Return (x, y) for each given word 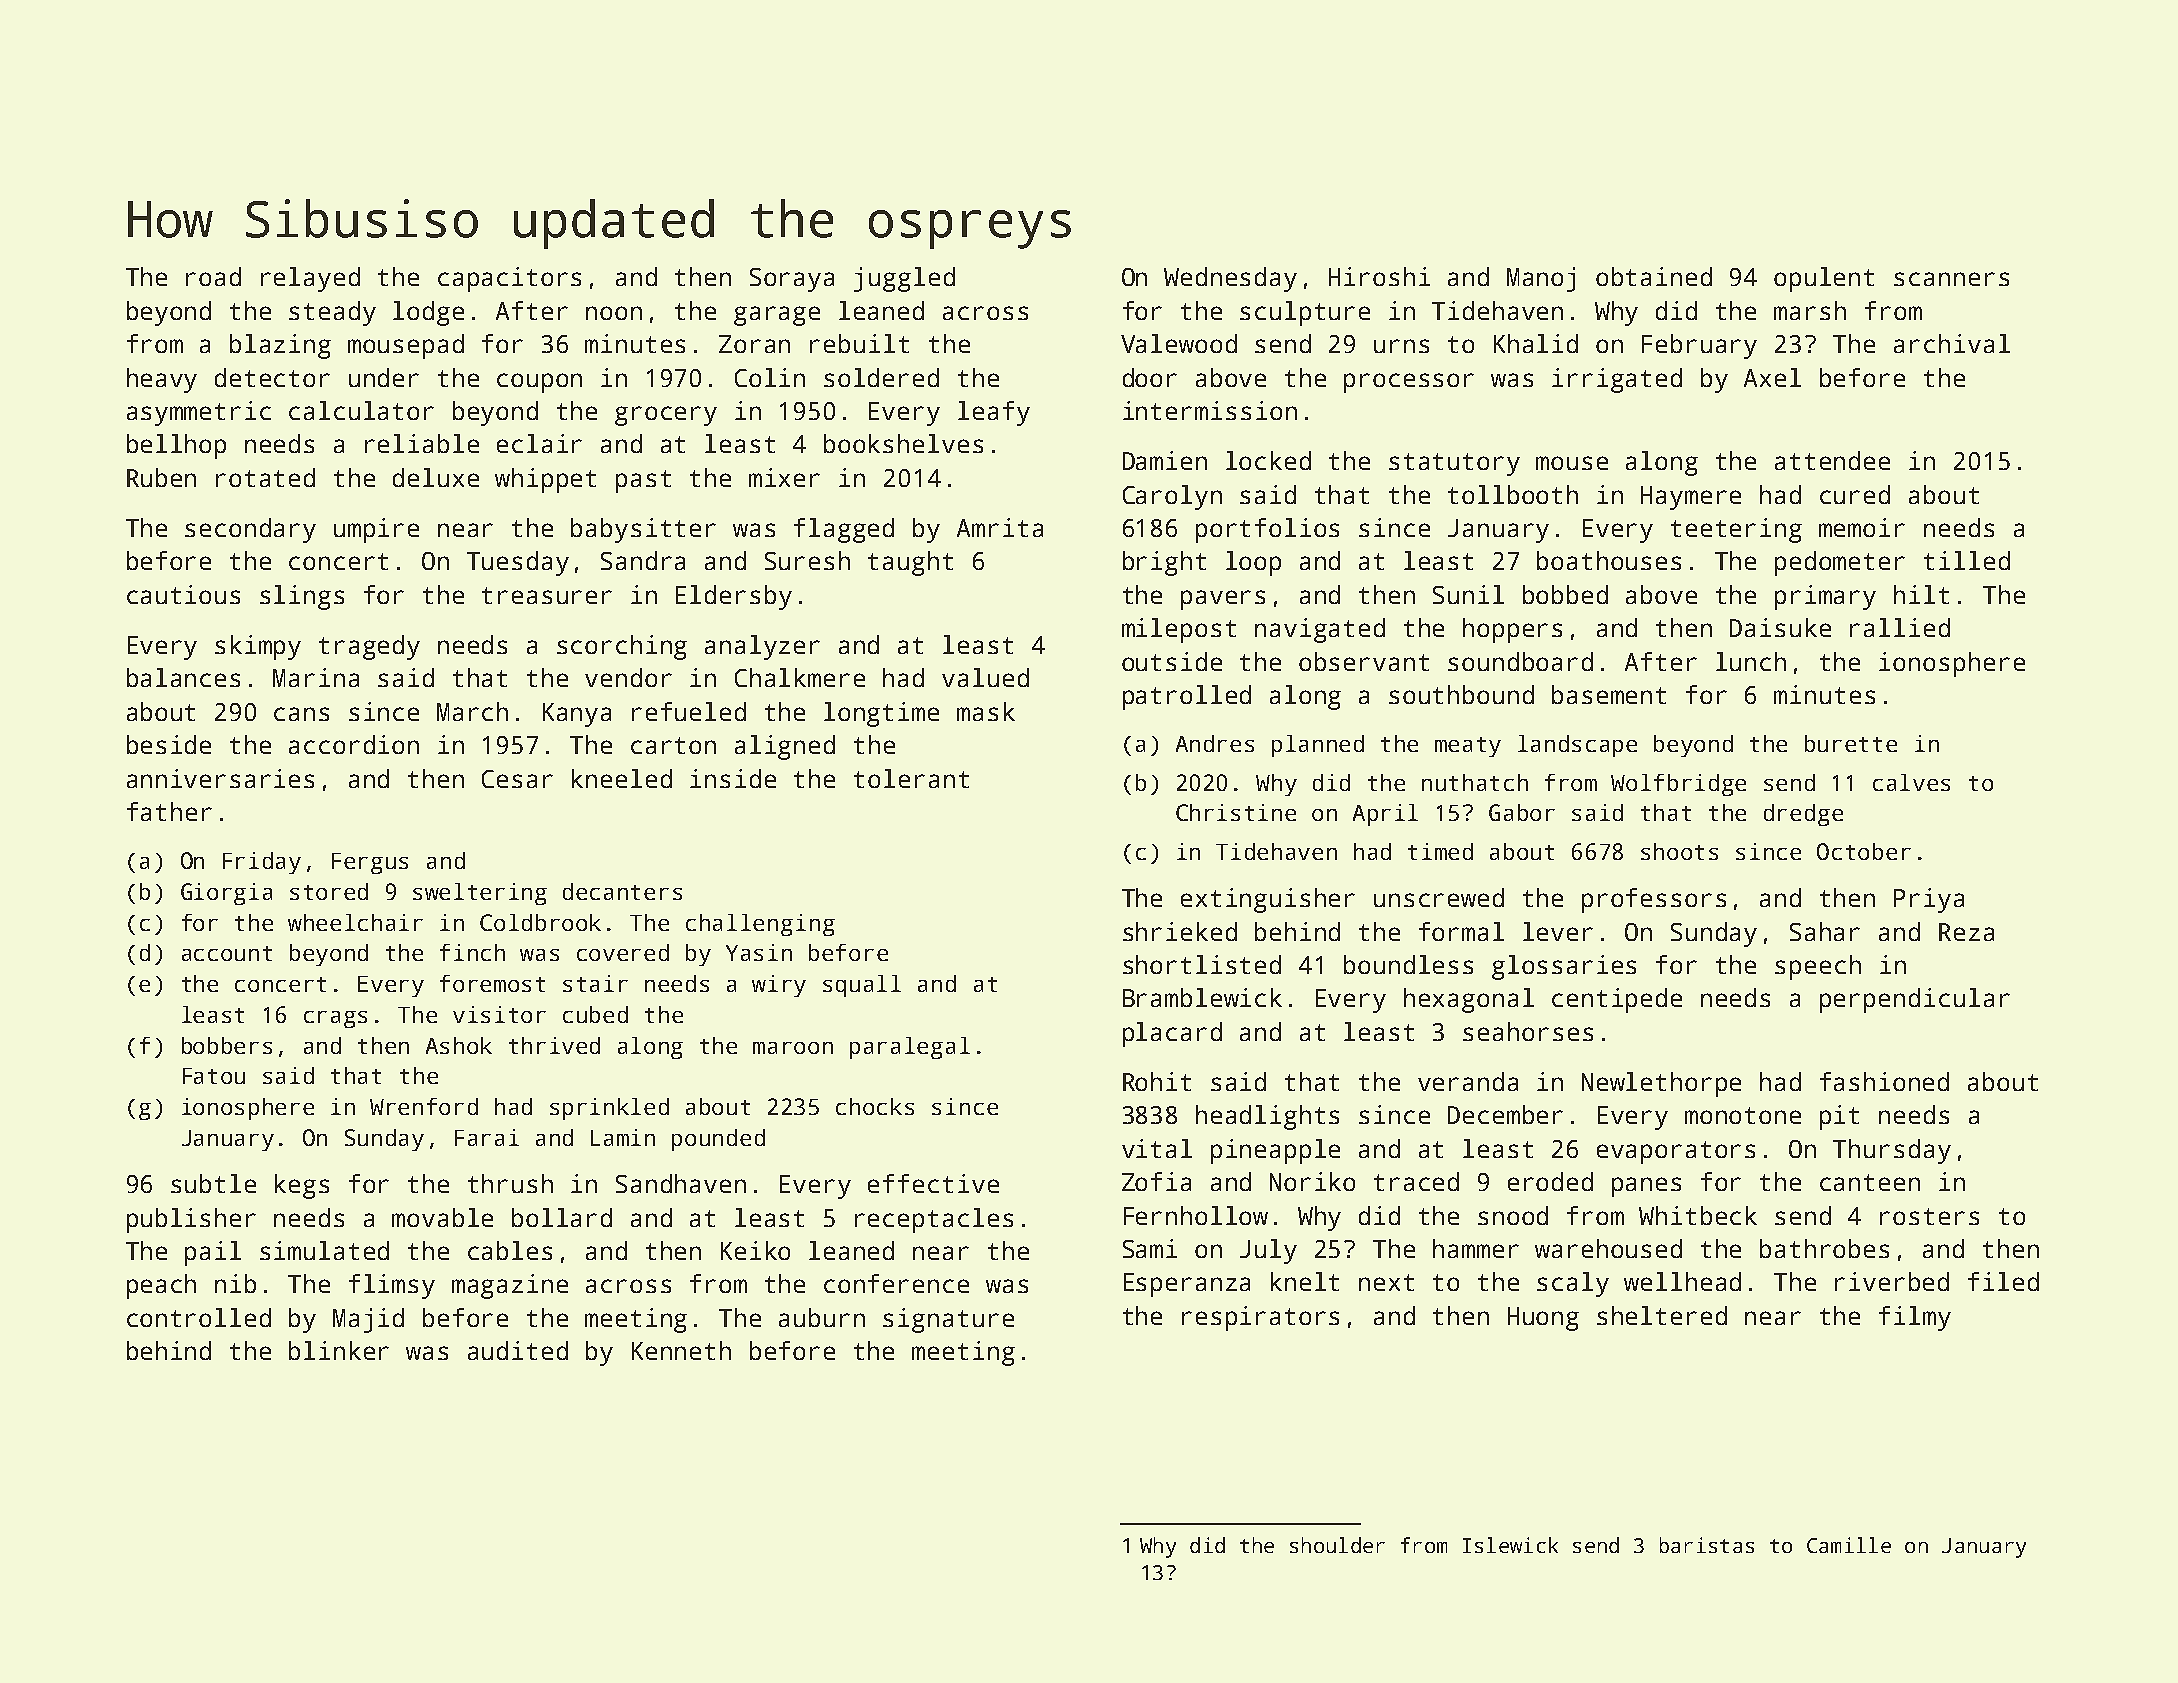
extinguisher (1268, 900)
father (169, 811)
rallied (1900, 627)
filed (2003, 1281)
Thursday (1892, 1151)
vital (1157, 1148)
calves (1911, 782)
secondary (250, 530)
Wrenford (424, 1106)
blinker (339, 1350)
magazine (510, 1286)
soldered (881, 377)
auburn (822, 1317)
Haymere (1691, 498)
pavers (1223, 600)
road (213, 276)
